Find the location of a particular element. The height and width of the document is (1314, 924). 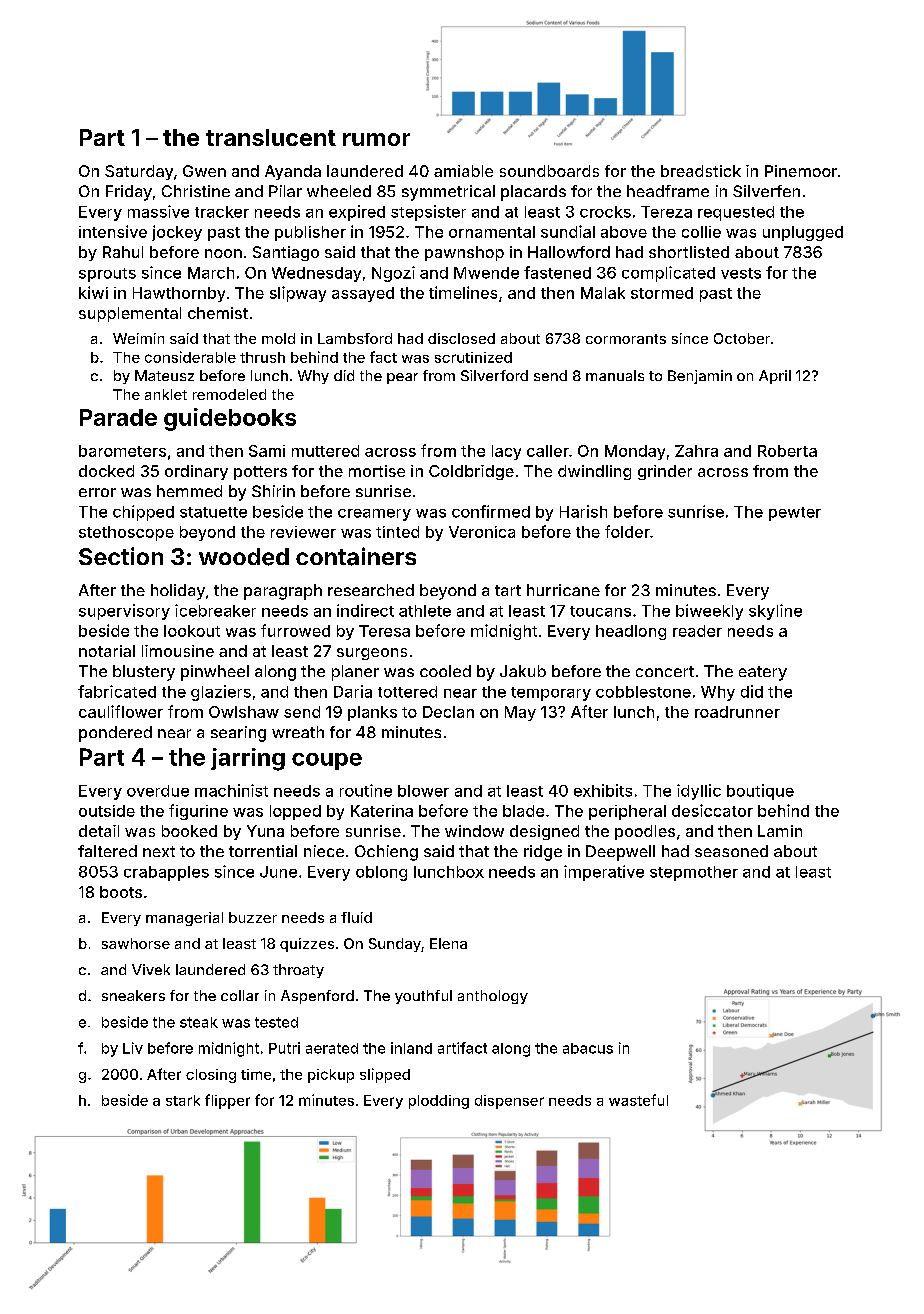

poodles is located at coordinates (645, 832).
